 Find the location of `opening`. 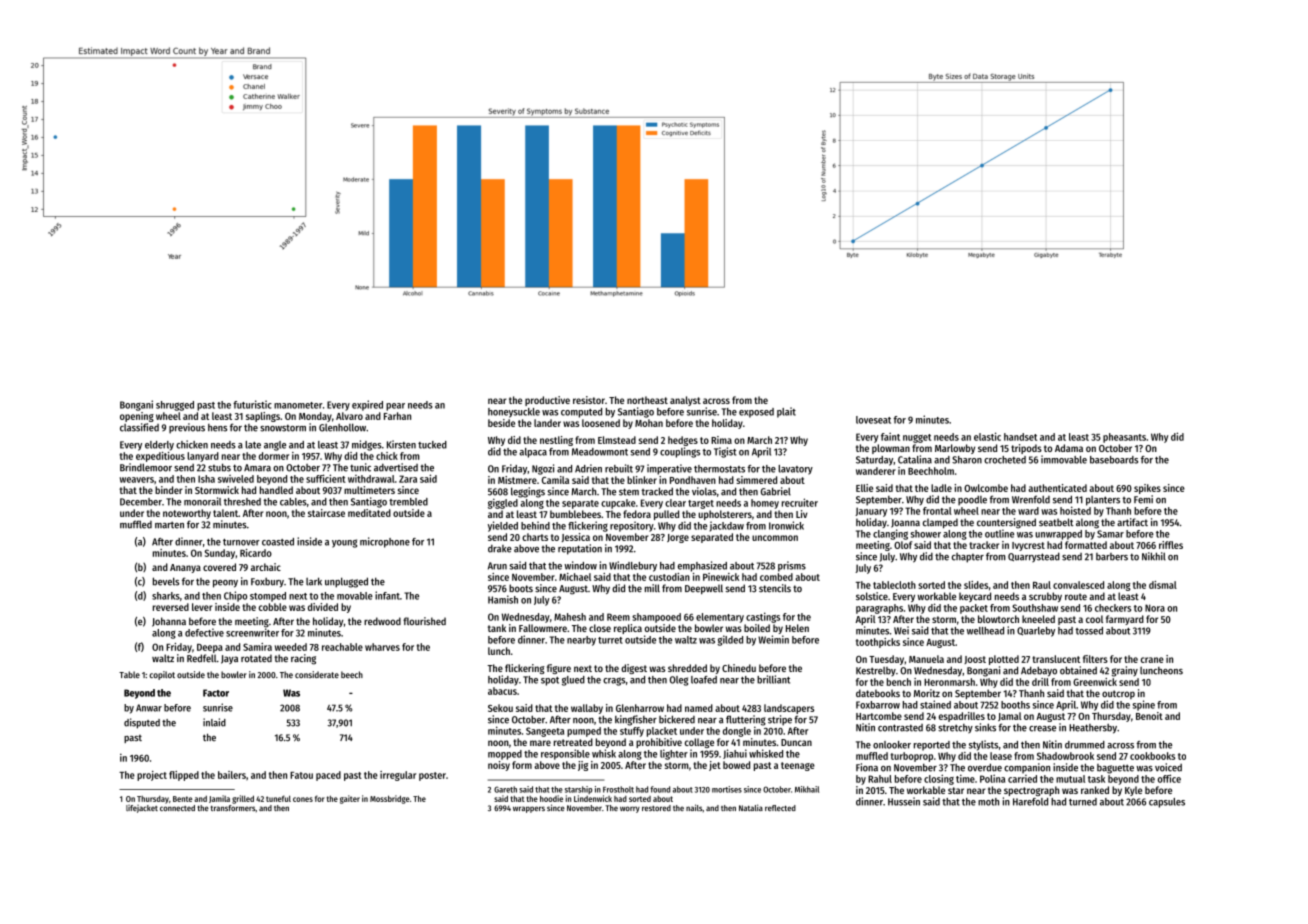

opening is located at coordinates (137, 417).
